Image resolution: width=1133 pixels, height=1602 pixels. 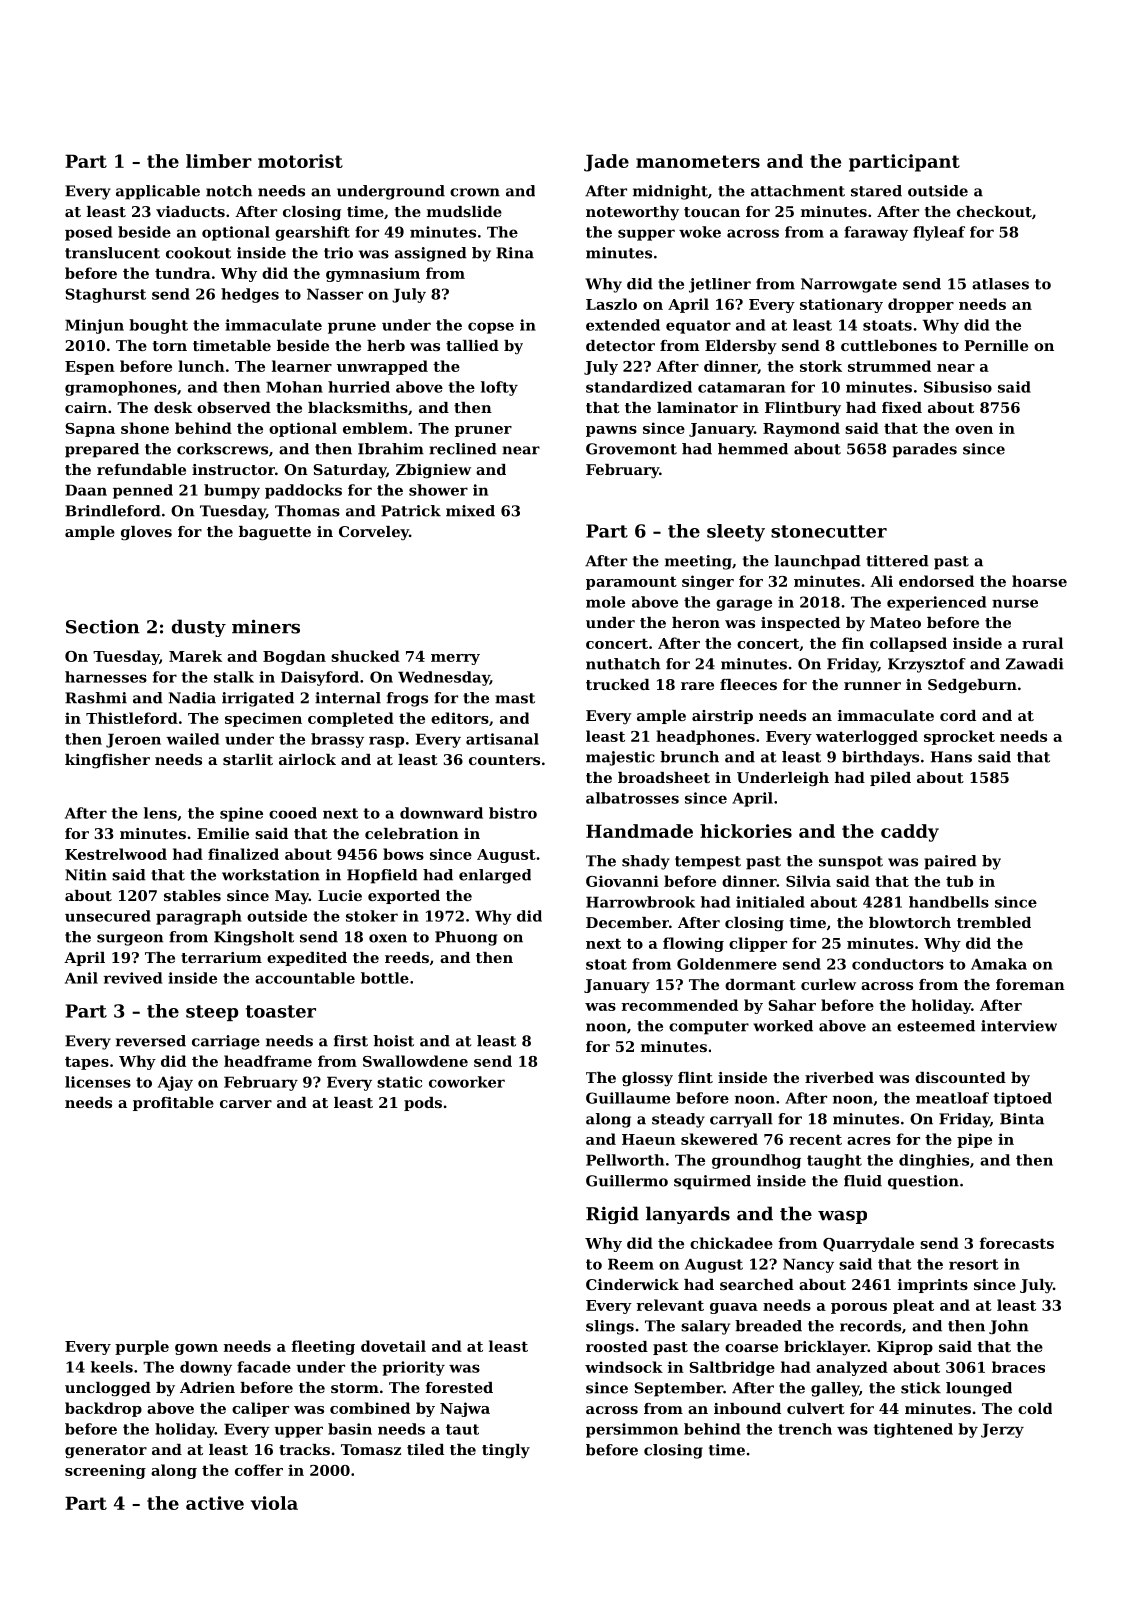 What do you see at coordinates (1019, 1026) in the screenshot?
I see `interview` at bounding box center [1019, 1026].
